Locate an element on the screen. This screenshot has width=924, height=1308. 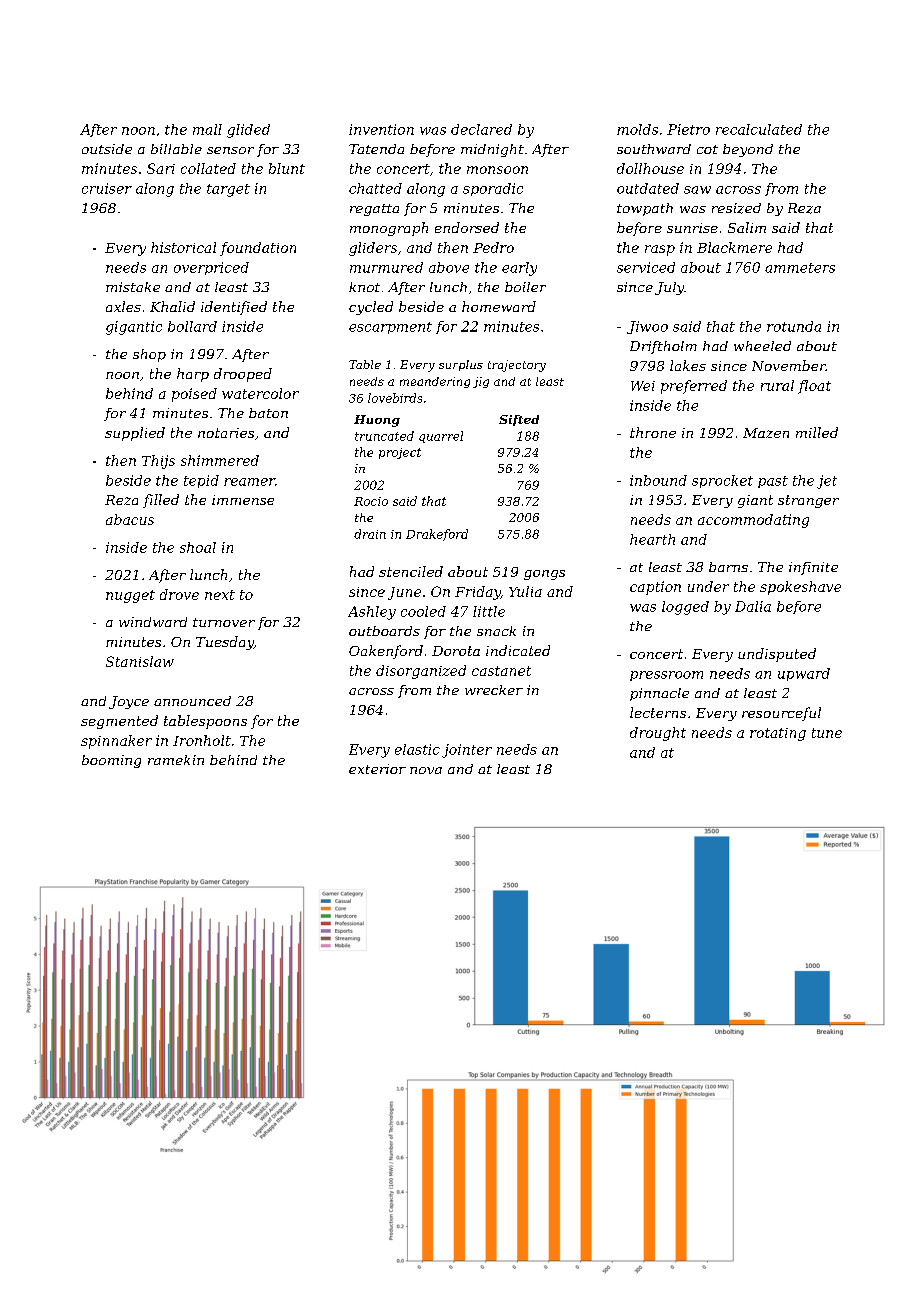
jointer is located at coordinates (467, 751).
